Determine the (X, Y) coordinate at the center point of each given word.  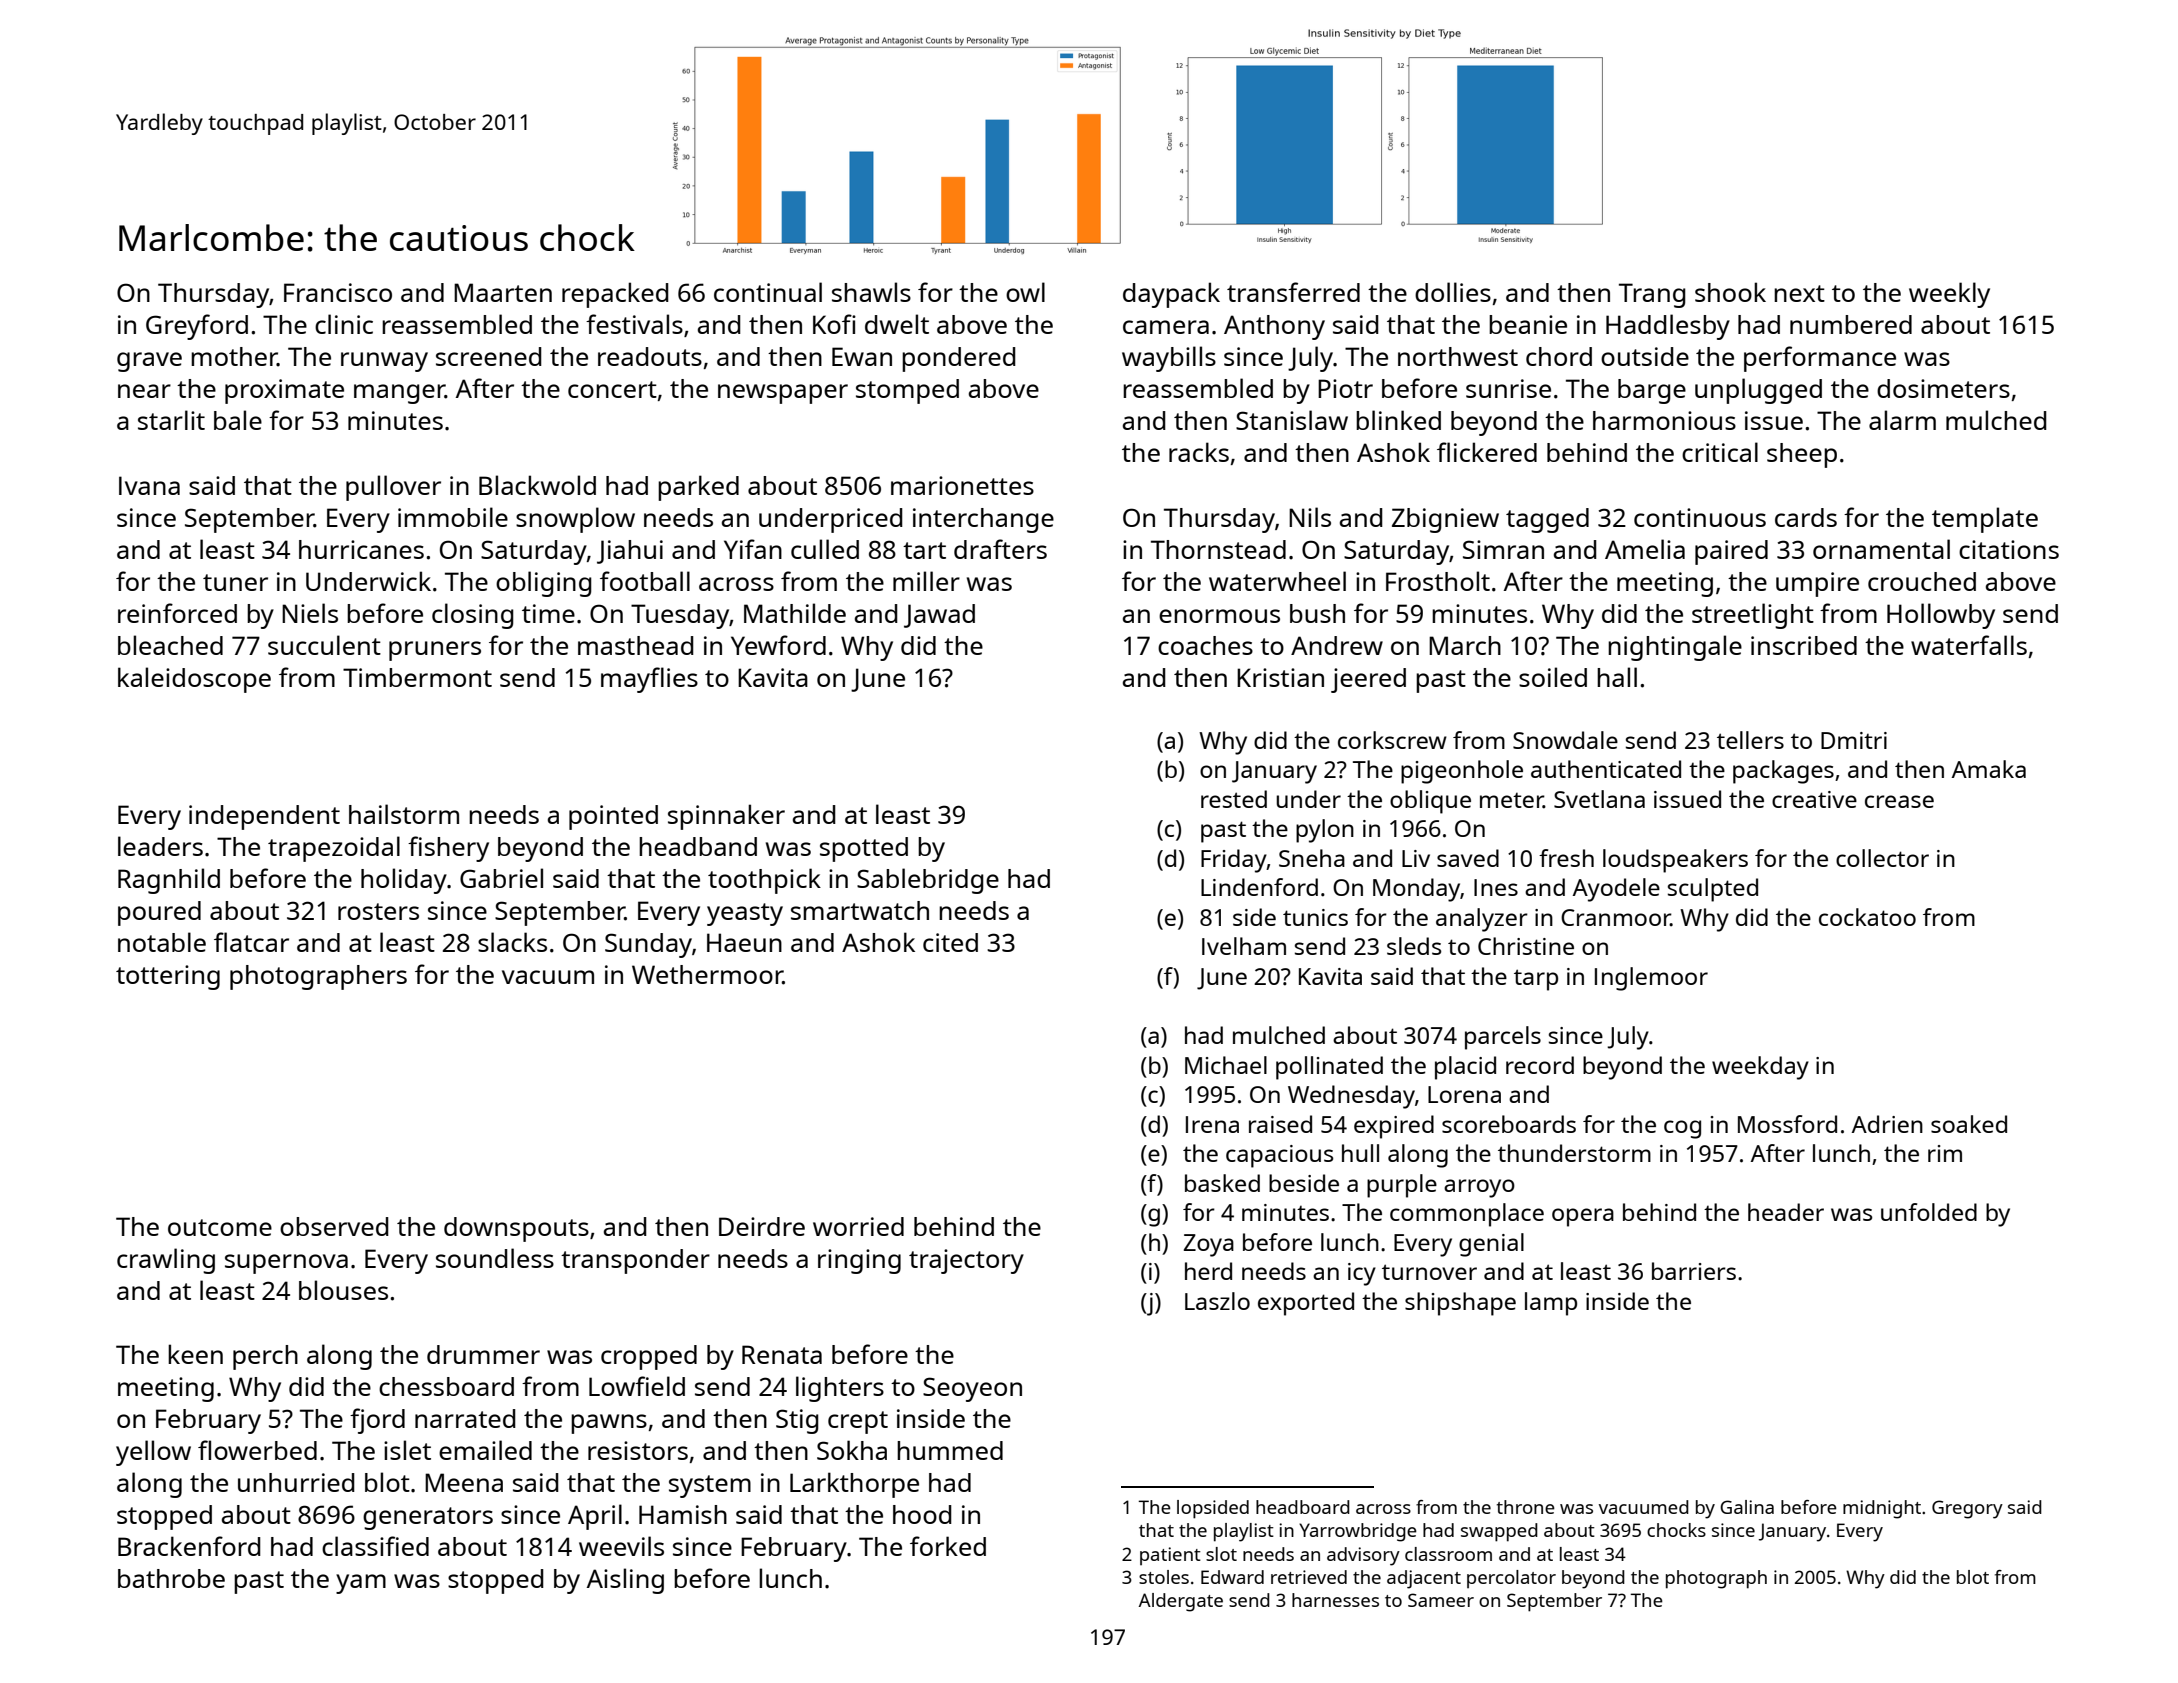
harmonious (1664, 420)
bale (238, 420)
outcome (220, 1227)
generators (428, 1518)
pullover (393, 488)
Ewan (862, 356)
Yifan (753, 549)
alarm (1902, 420)
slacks (512, 942)
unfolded (1929, 1212)
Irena (1212, 1124)
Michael (1226, 1065)
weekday (1760, 1068)
